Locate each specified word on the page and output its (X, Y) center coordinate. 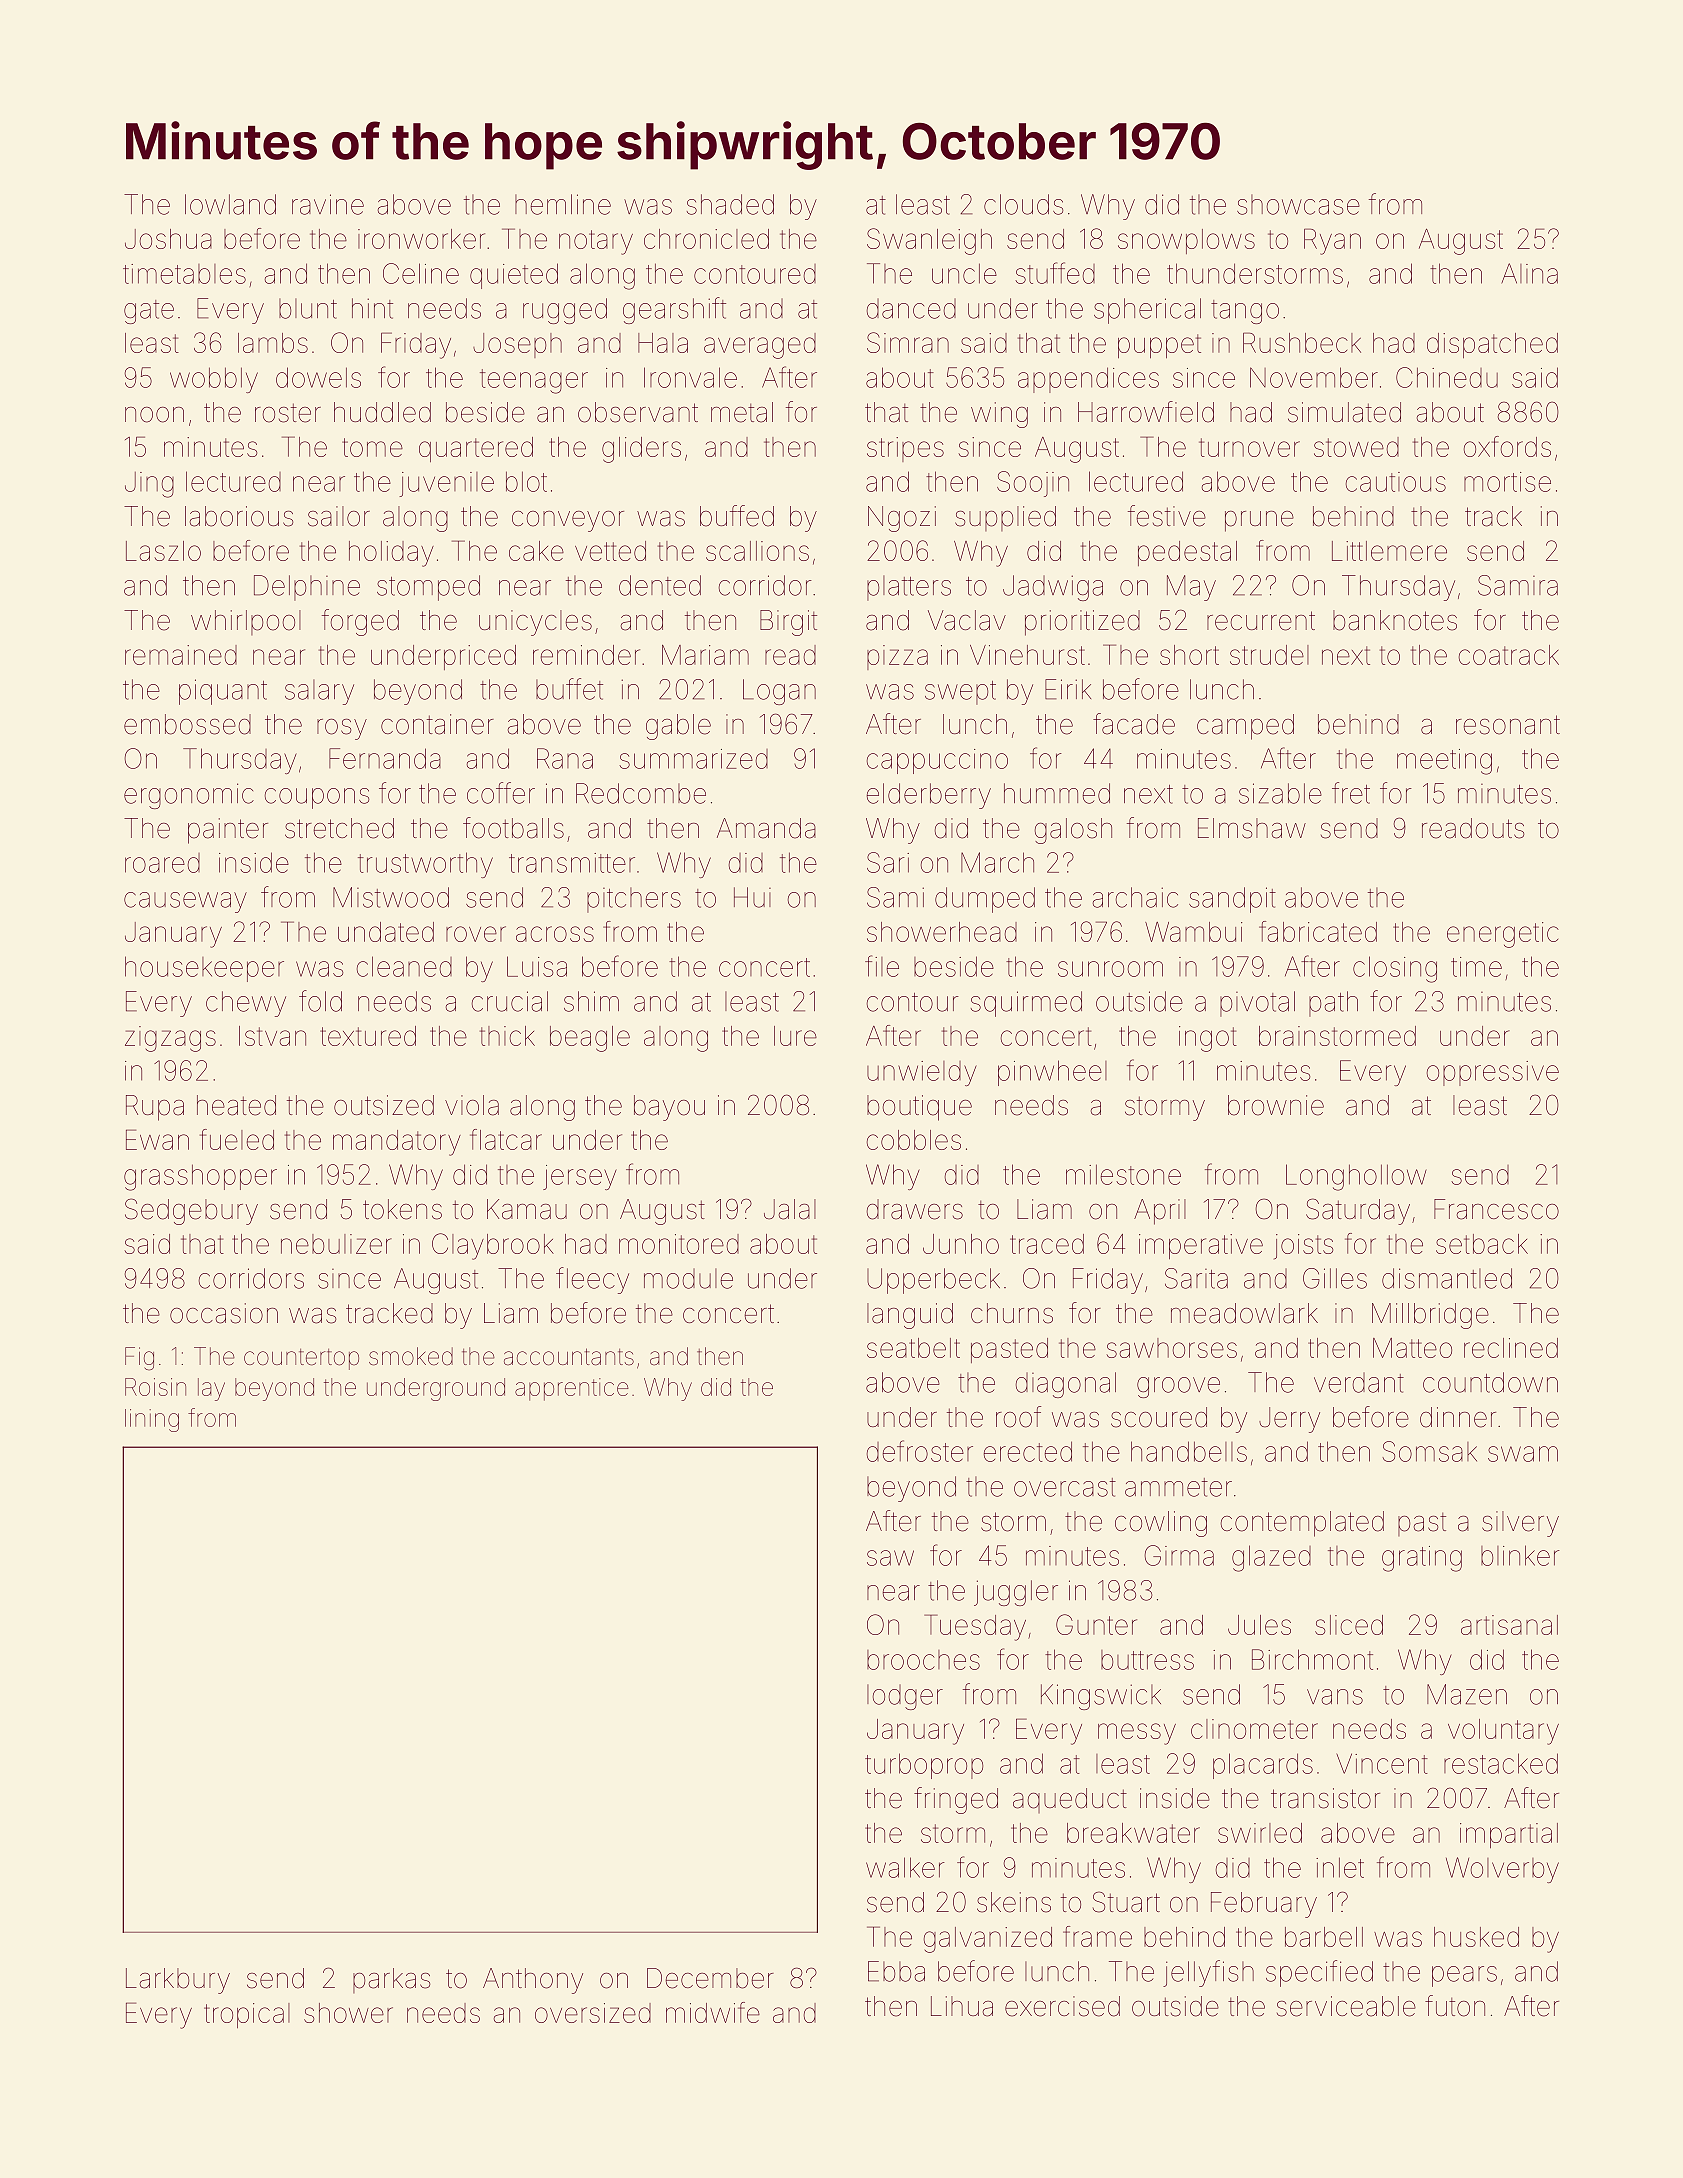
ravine (328, 204)
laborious (239, 516)
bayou (669, 1108)
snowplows (1186, 241)
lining (152, 1420)
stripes (905, 449)
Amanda (766, 828)
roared (162, 863)
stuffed (1055, 273)
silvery (1520, 1524)
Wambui (1193, 932)
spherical (1147, 311)
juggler (1016, 1593)
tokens (402, 1209)
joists (1303, 1247)
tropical (247, 2015)
